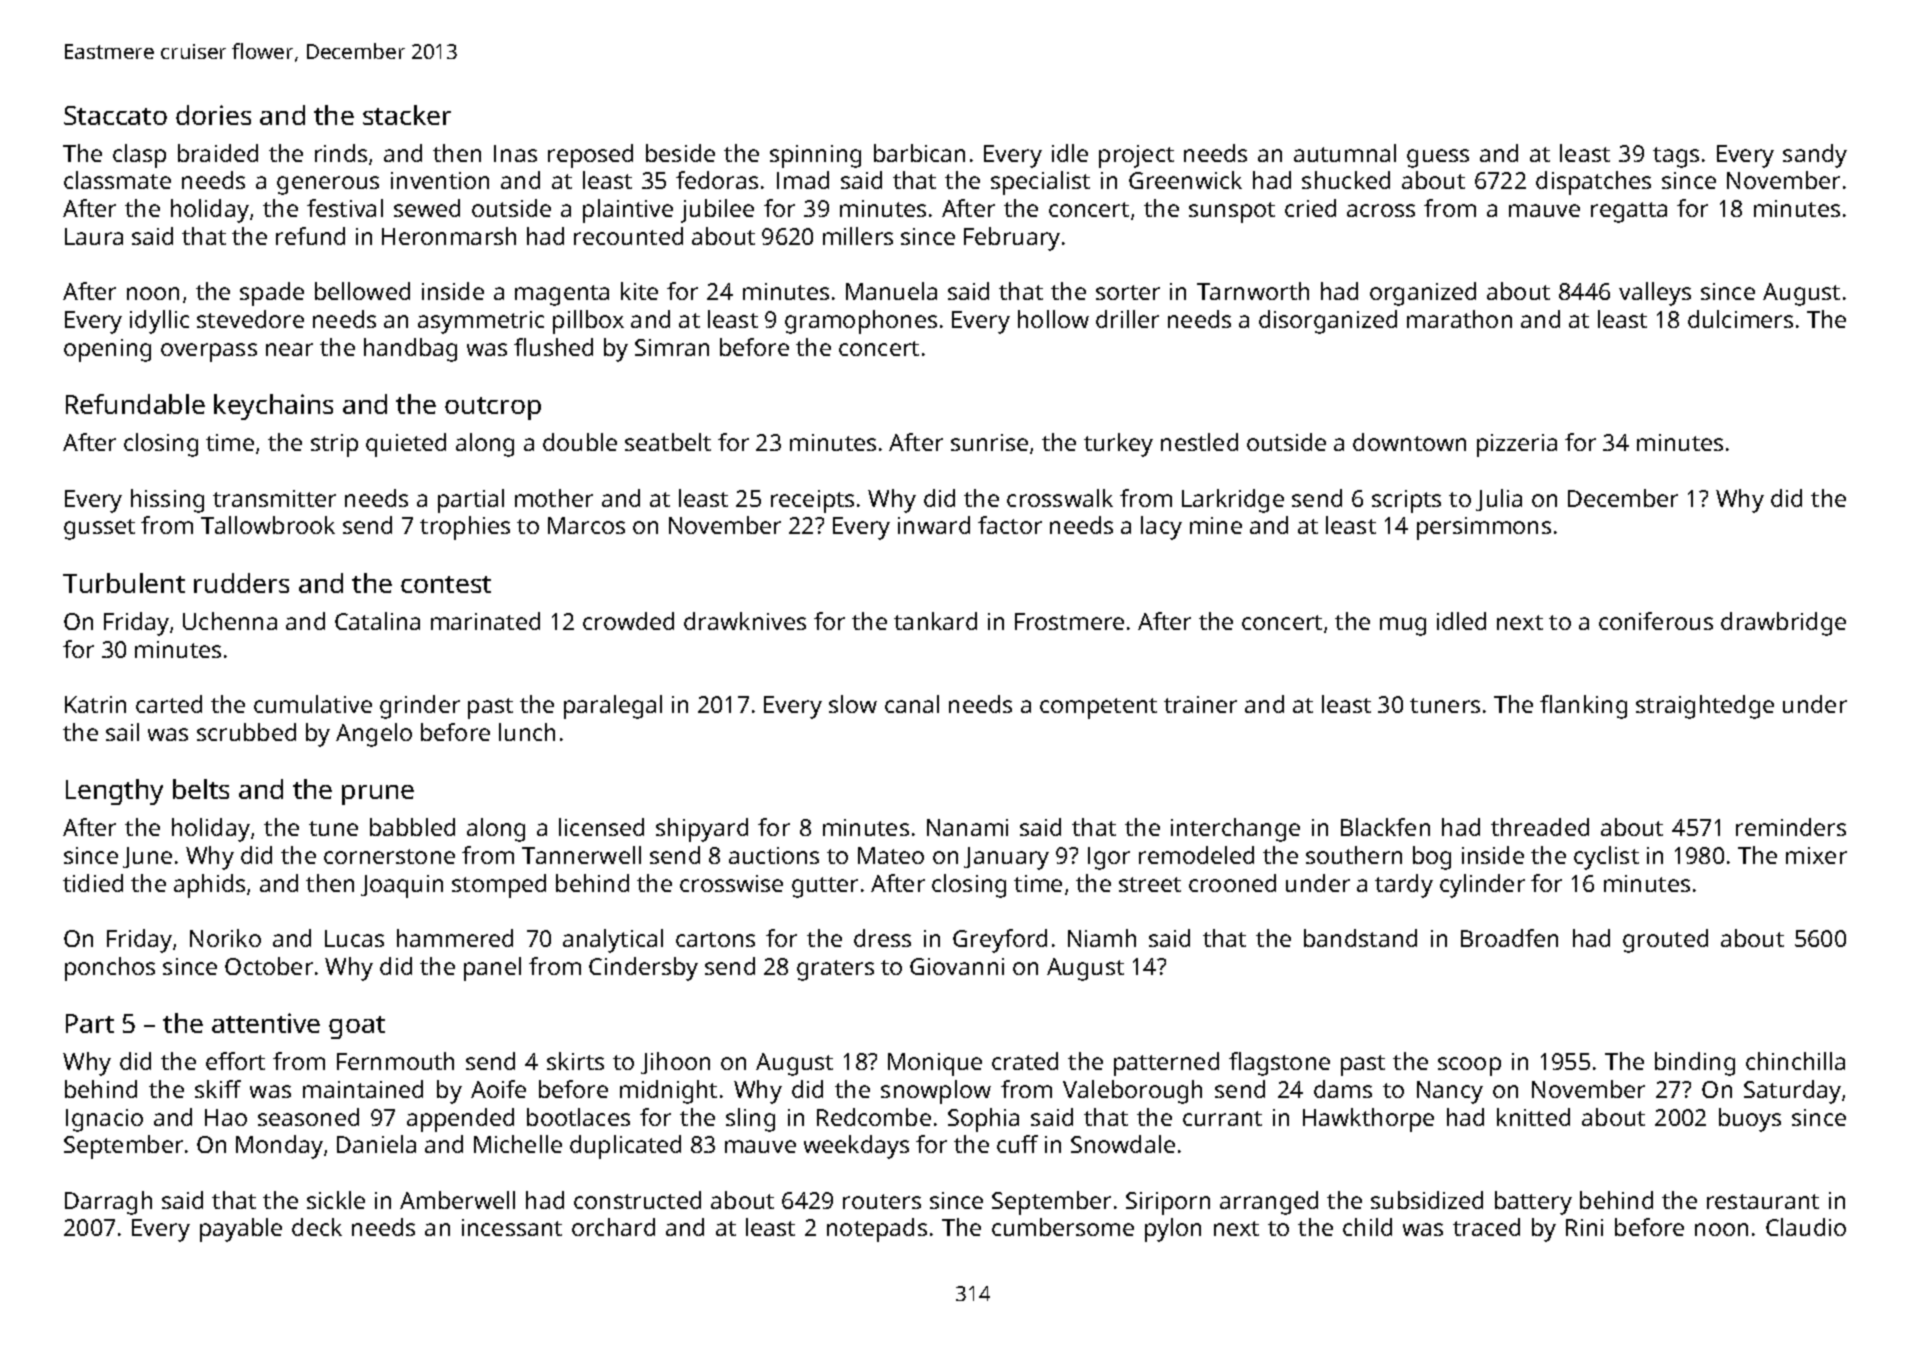  What do you see at coordinates (668, 442) in the document?
I see `seatbelt` at bounding box center [668, 442].
